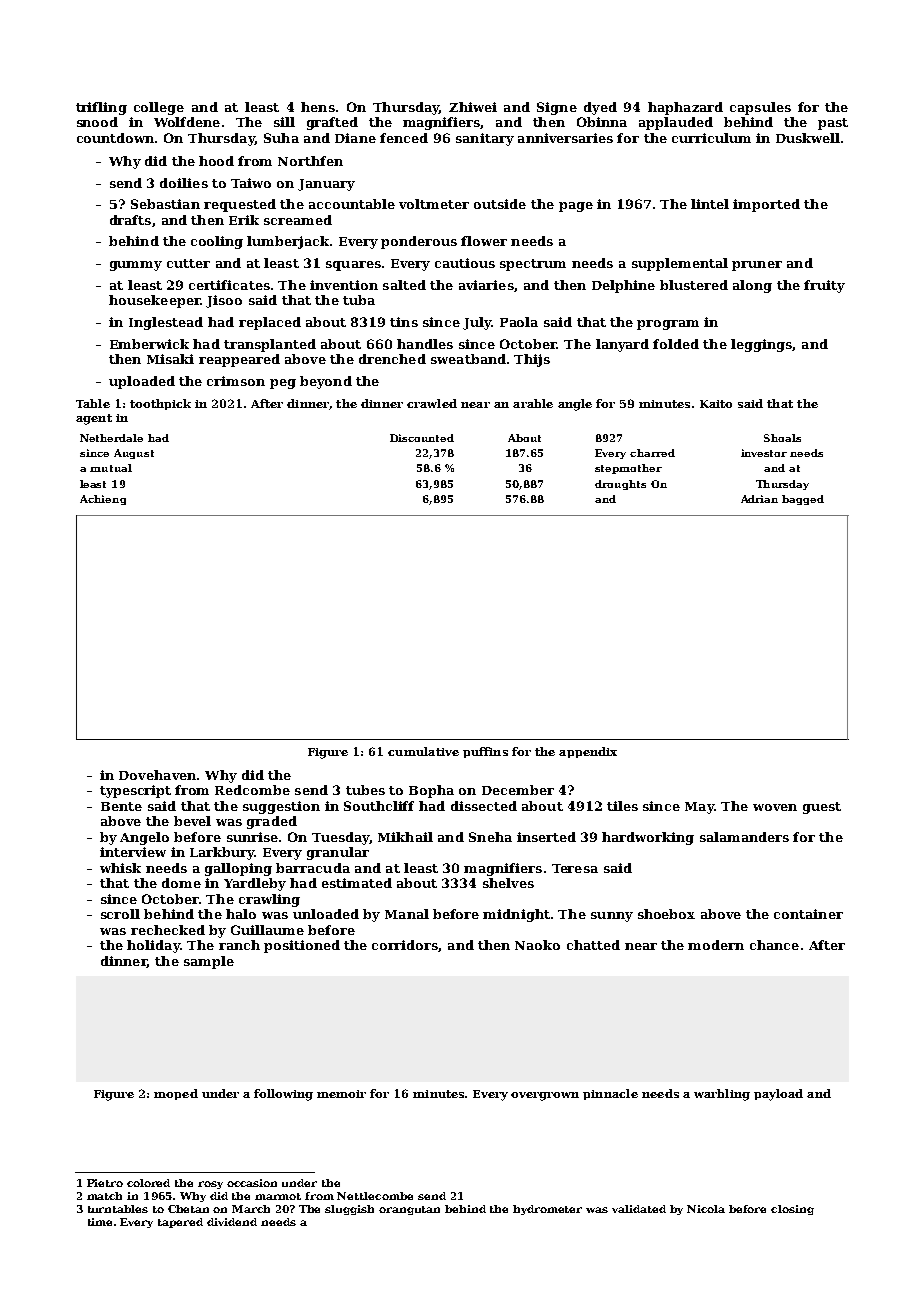 This document has height=1308, width=924. I want to click on hydrometer, so click(547, 1210).
